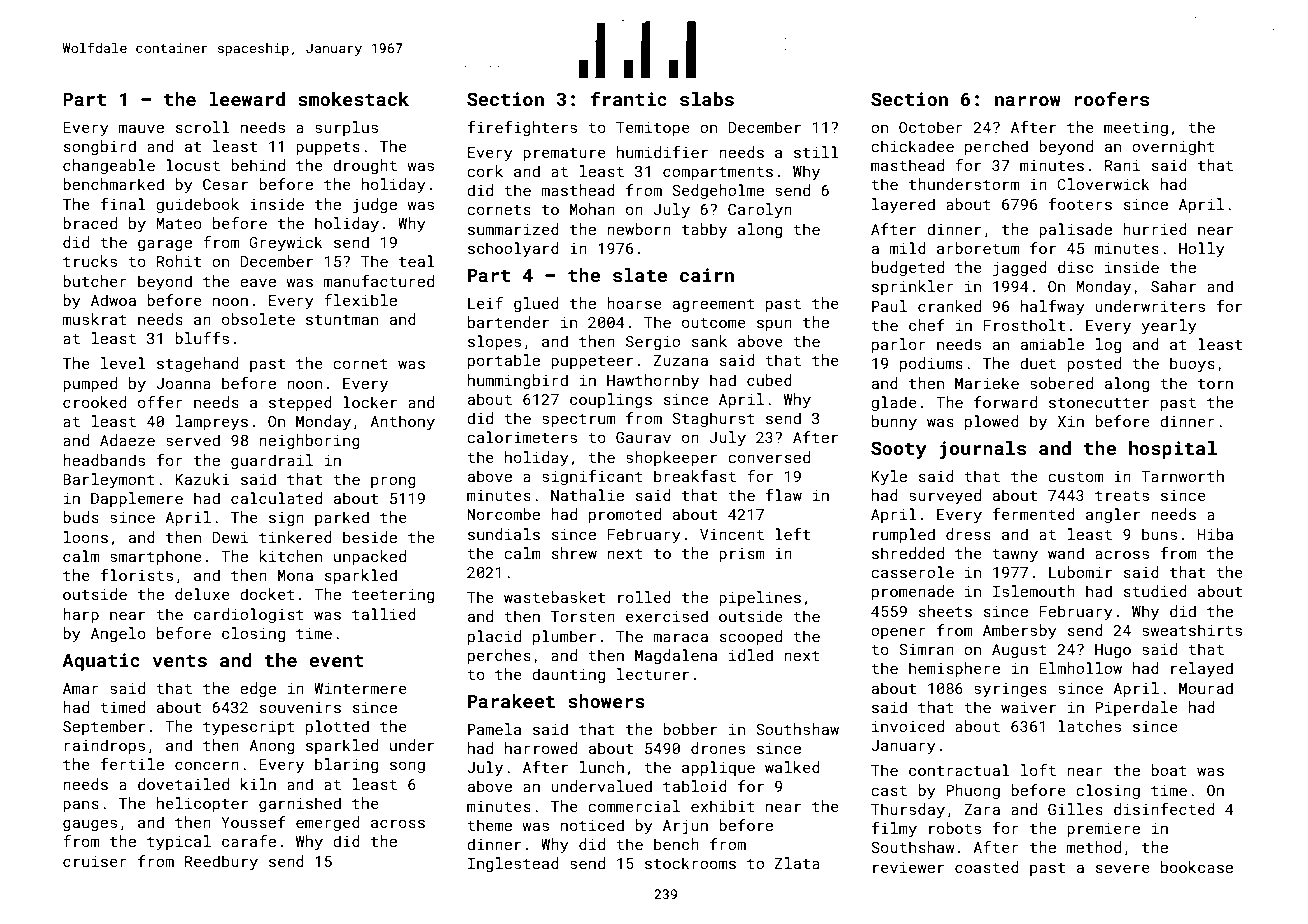  What do you see at coordinates (247, 99) in the document?
I see `leeward` at bounding box center [247, 99].
